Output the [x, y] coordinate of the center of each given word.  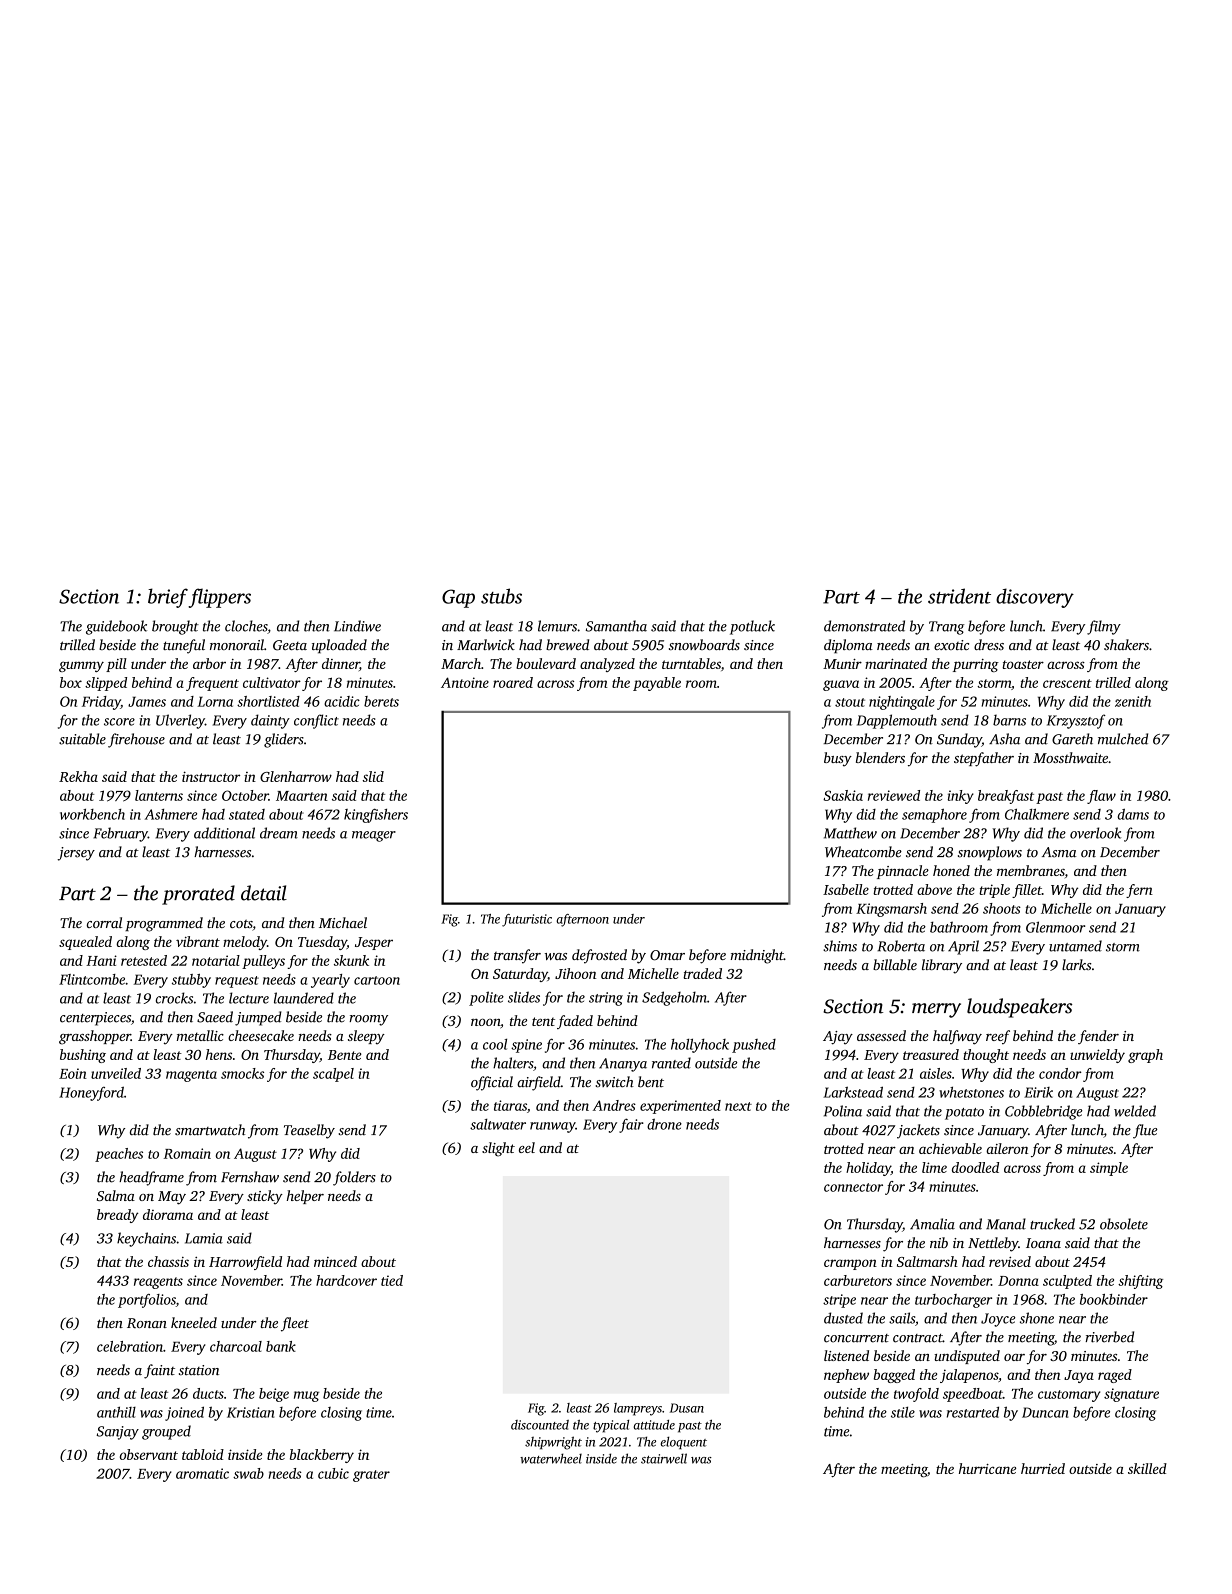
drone [664, 1124]
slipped [106, 684]
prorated [198, 895]
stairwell [664, 1458]
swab [248, 1473]
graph [1145, 1056]
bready [118, 1216]
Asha [1004, 739]
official [492, 1083]
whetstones [971, 1092]
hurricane [987, 1468]
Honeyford [91, 1093]
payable [657, 684]
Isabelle [846, 889]
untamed [1075, 946]
